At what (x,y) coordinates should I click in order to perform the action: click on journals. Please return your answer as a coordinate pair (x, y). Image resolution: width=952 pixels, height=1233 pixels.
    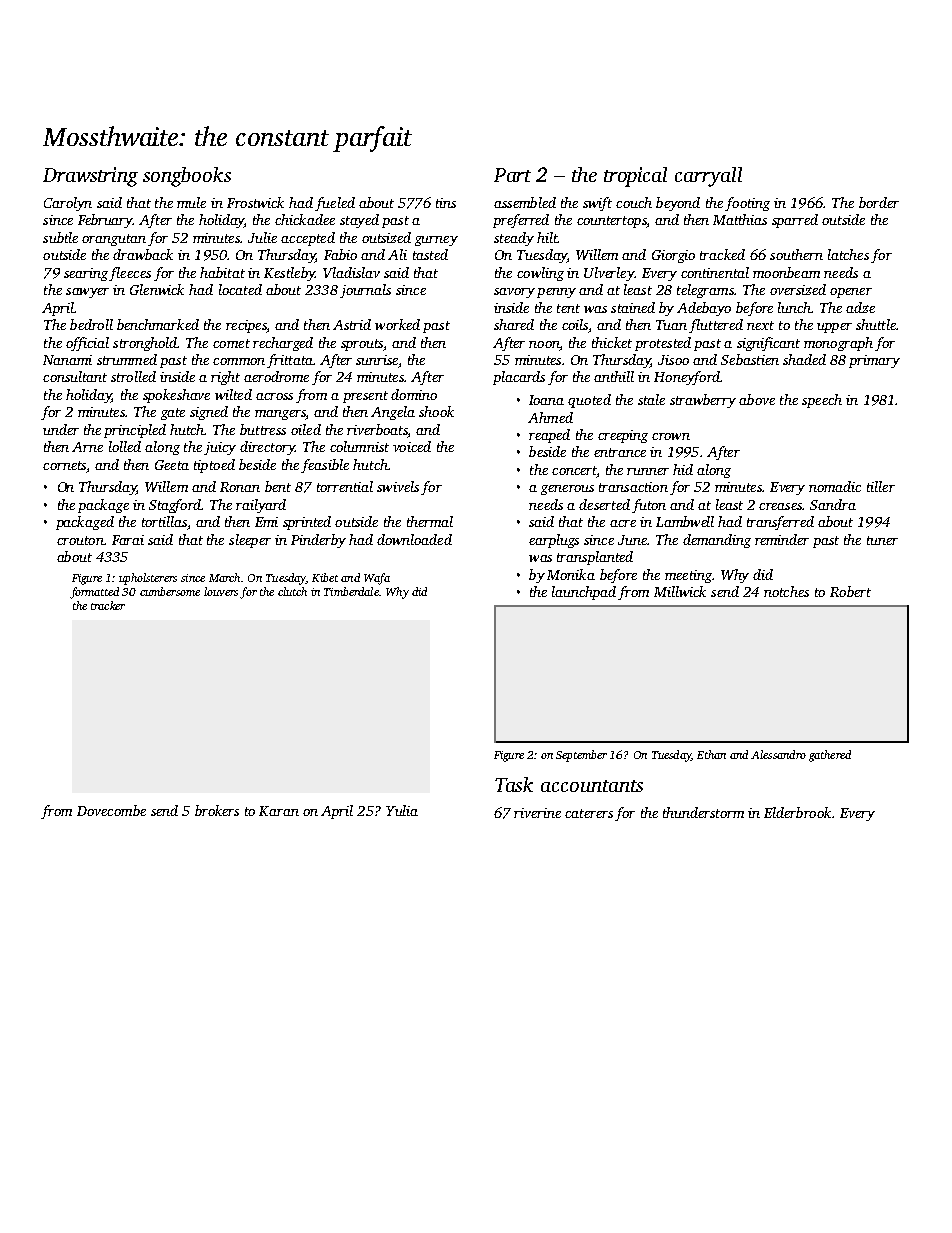
    Looking at the image, I should click on (365, 291).
